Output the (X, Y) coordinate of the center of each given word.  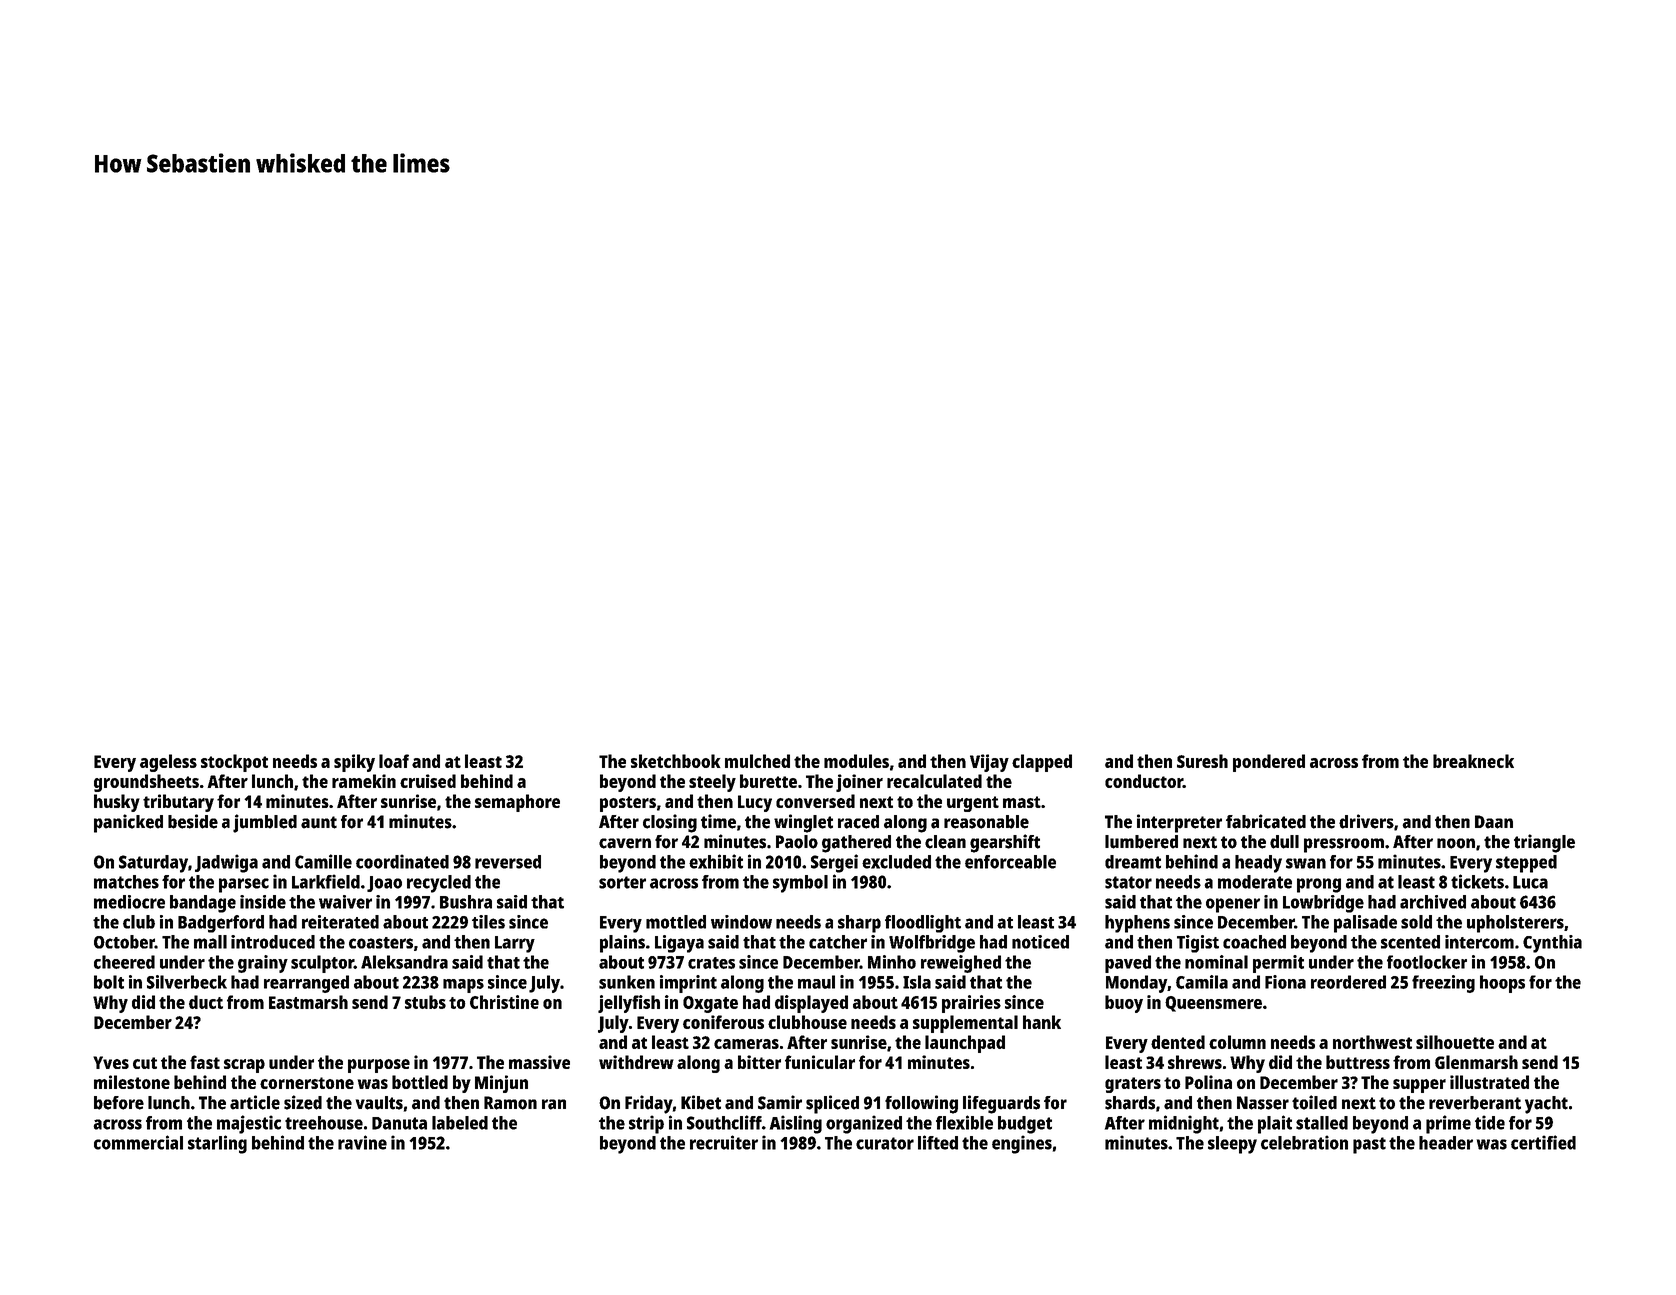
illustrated (1489, 1082)
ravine (362, 1142)
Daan (1494, 822)
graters (1133, 1085)
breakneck (1473, 761)
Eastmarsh (308, 1002)
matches (126, 882)
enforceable (1010, 862)
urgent (973, 804)
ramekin (364, 781)
